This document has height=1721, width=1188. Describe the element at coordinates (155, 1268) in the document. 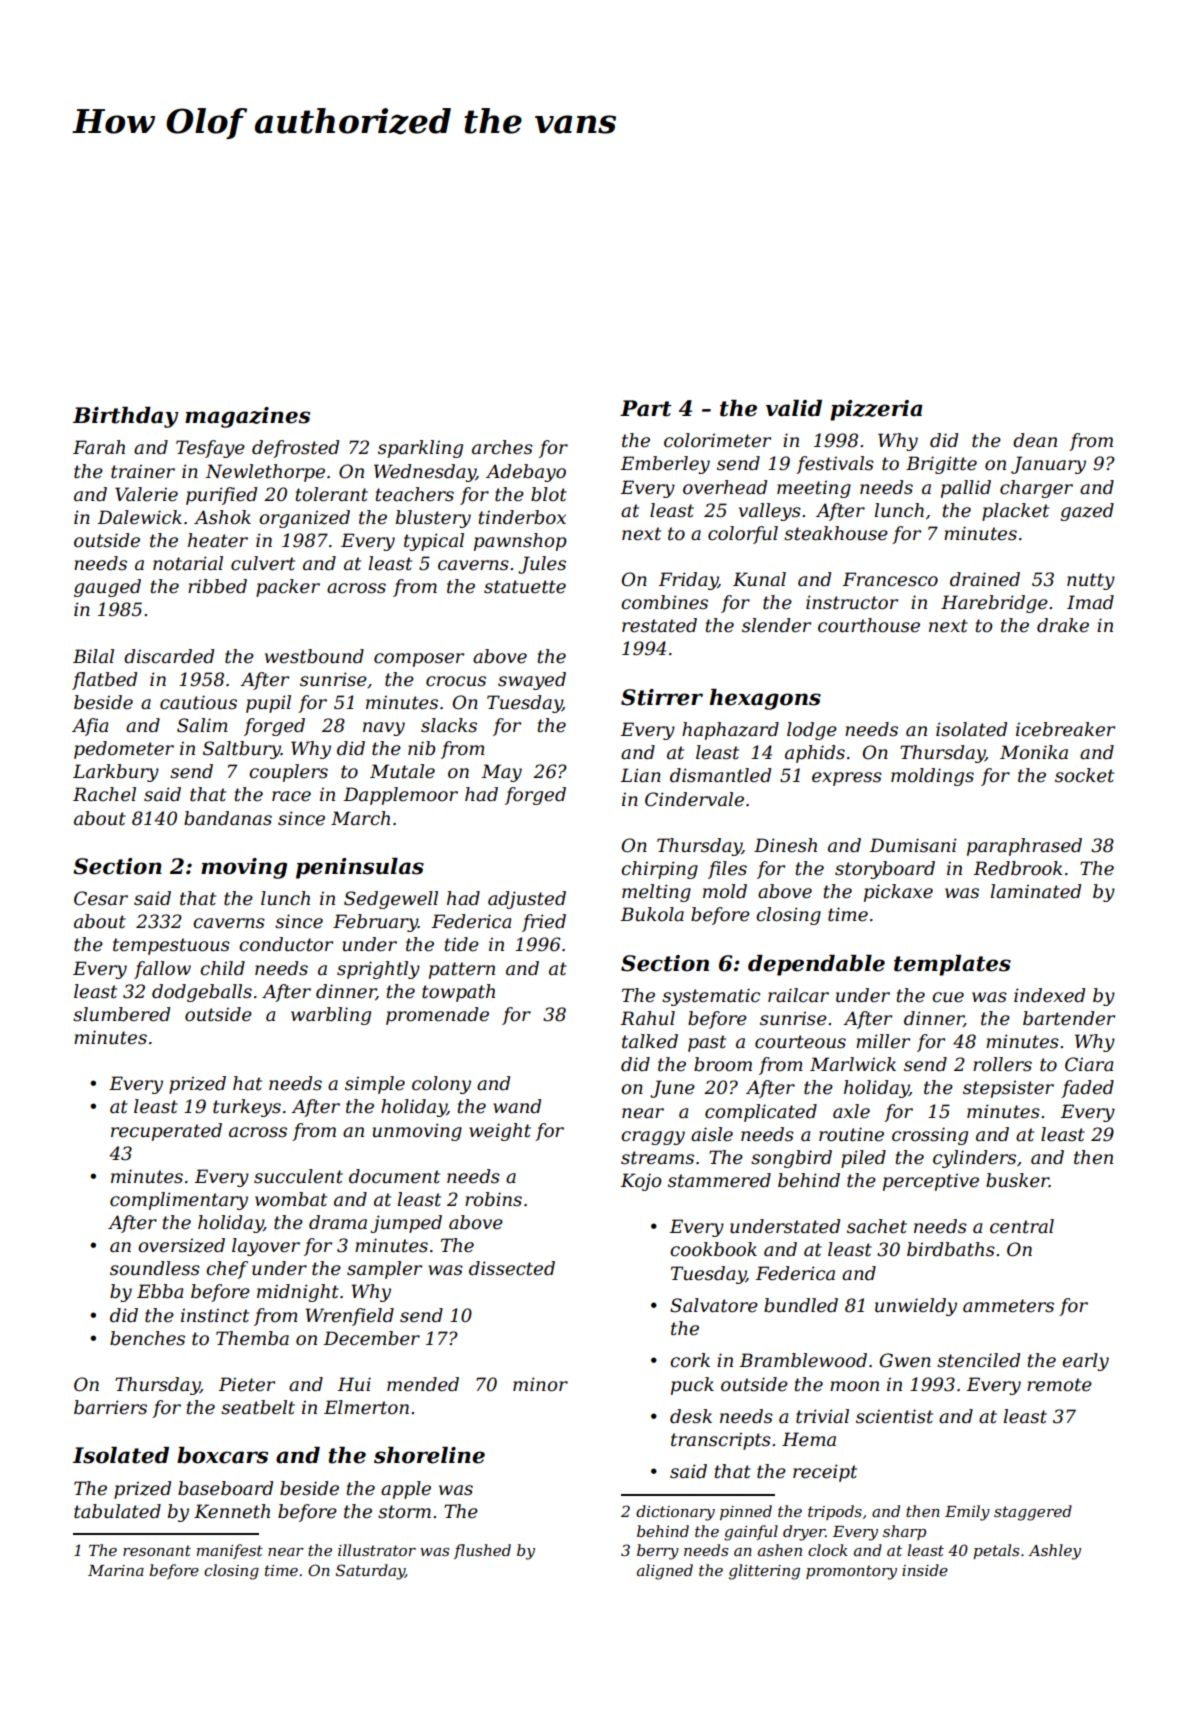

I see `soundless` at that location.
